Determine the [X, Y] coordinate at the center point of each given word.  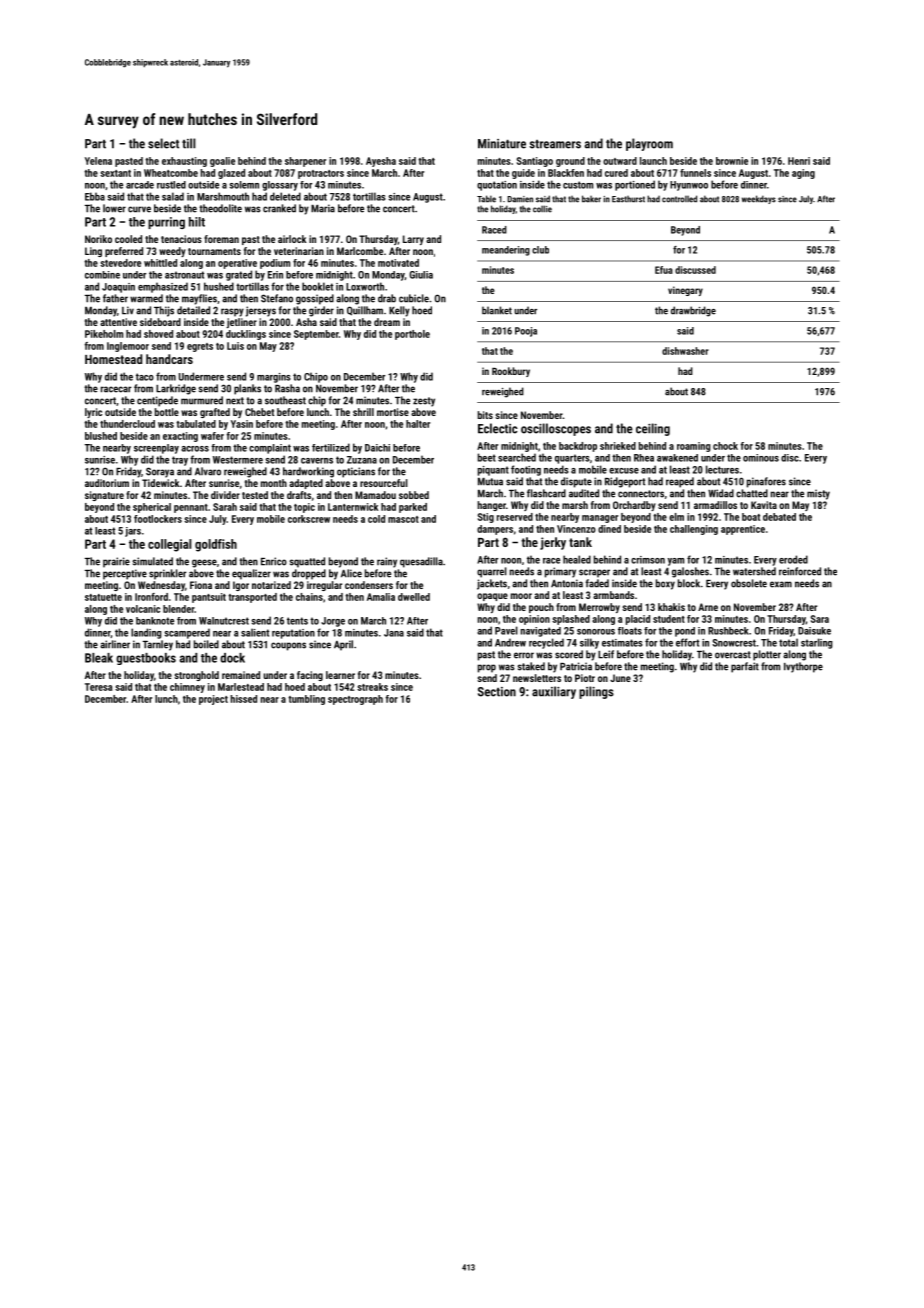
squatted [307, 562]
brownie [732, 161]
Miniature [502, 144]
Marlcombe [360, 251]
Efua [664, 270]
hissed [243, 699]
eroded [793, 559]
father [115, 298]
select [163, 143]
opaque [492, 597]
